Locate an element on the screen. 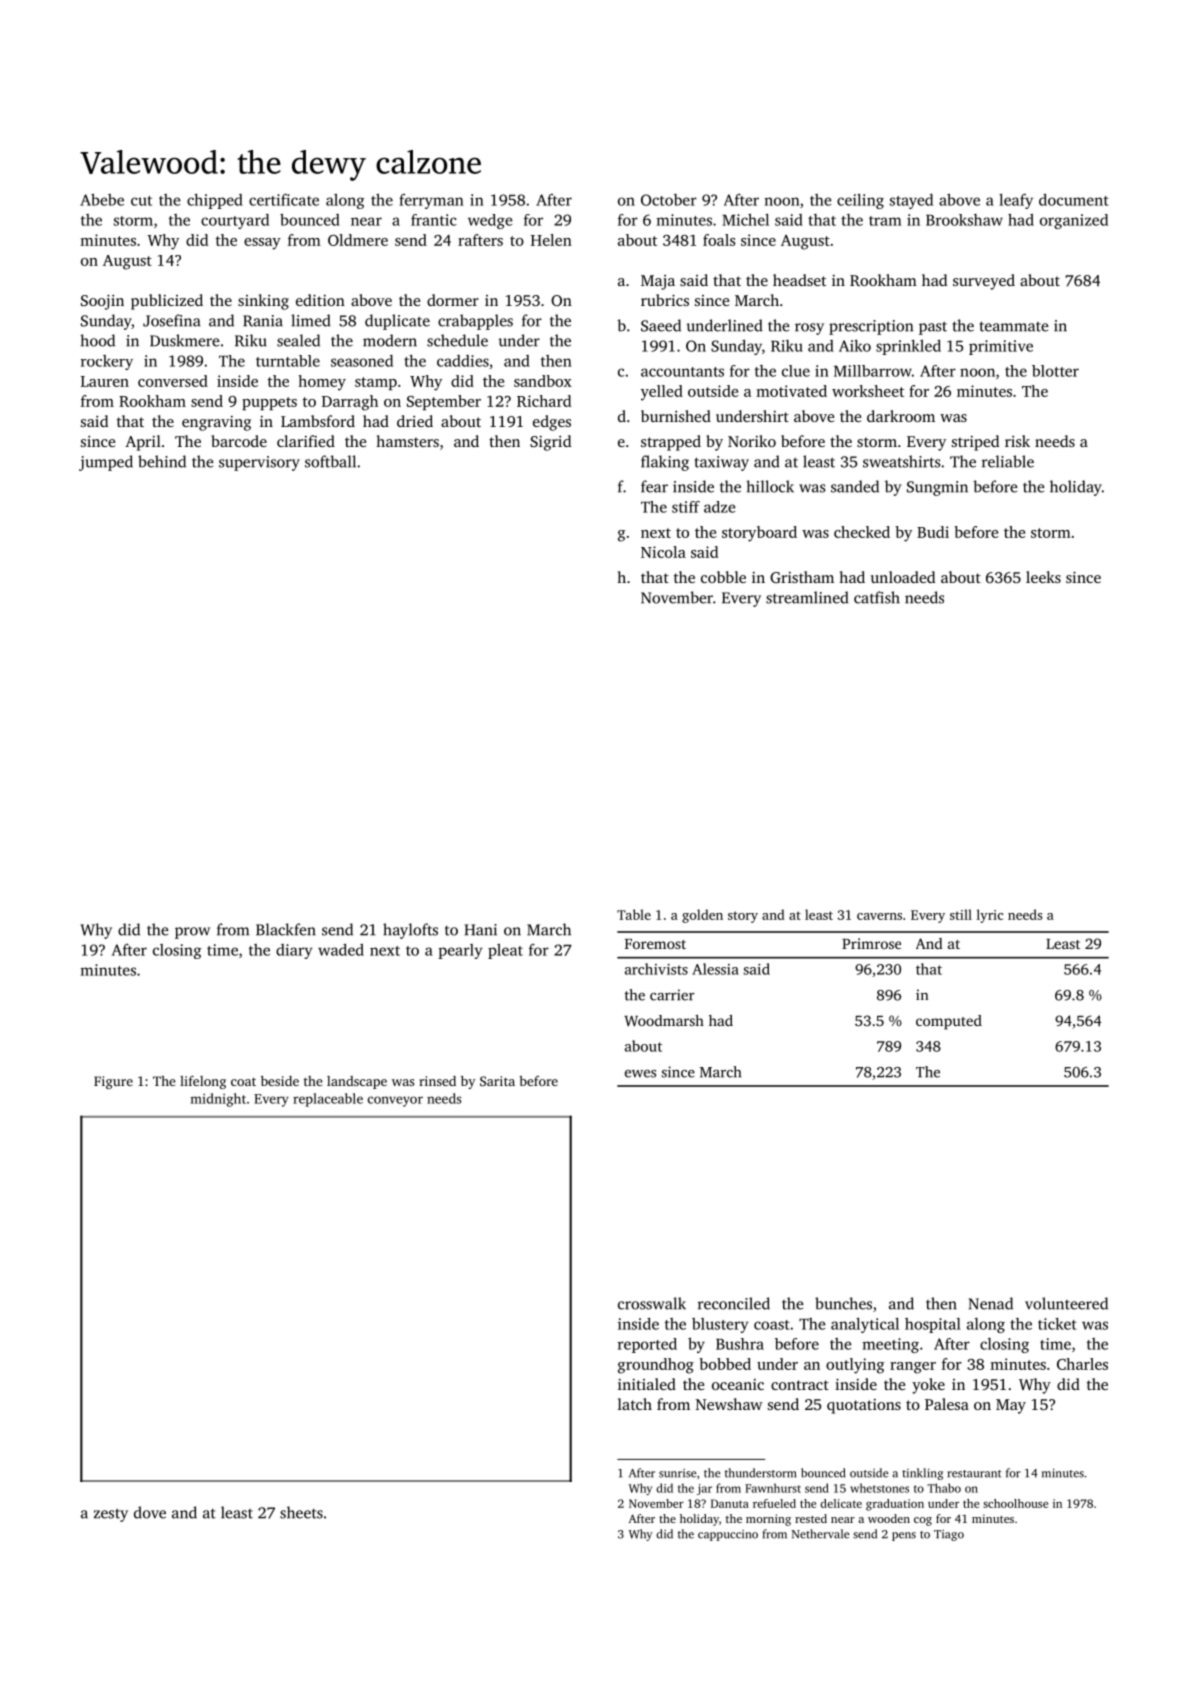 This screenshot has width=1189, height=1682. Sarita is located at coordinates (497, 1081).
